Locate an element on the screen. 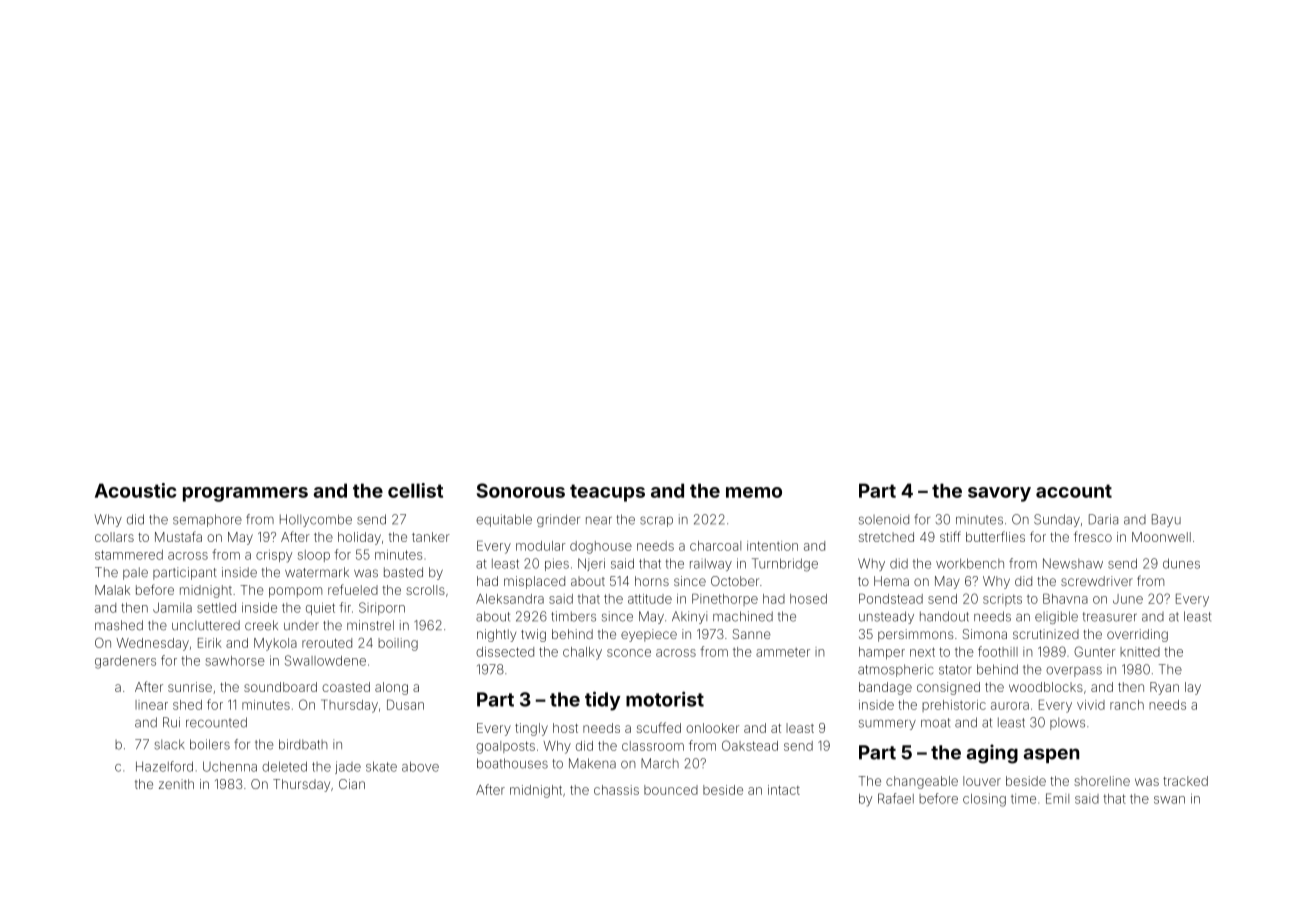  Acoustic is located at coordinates (136, 490).
